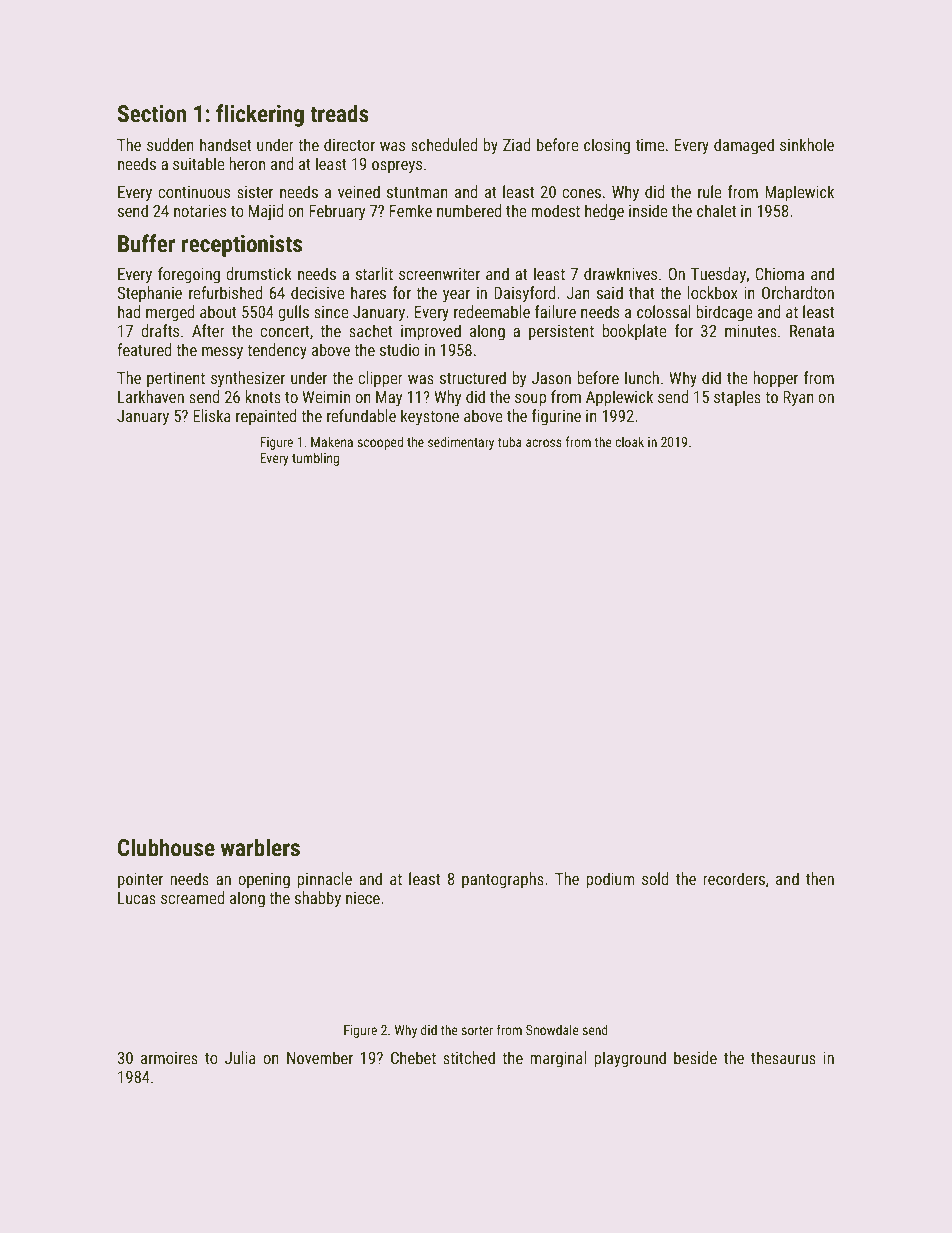  What do you see at coordinates (650, 145) in the screenshot?
I see `time` at bounding box center [650, 145].
